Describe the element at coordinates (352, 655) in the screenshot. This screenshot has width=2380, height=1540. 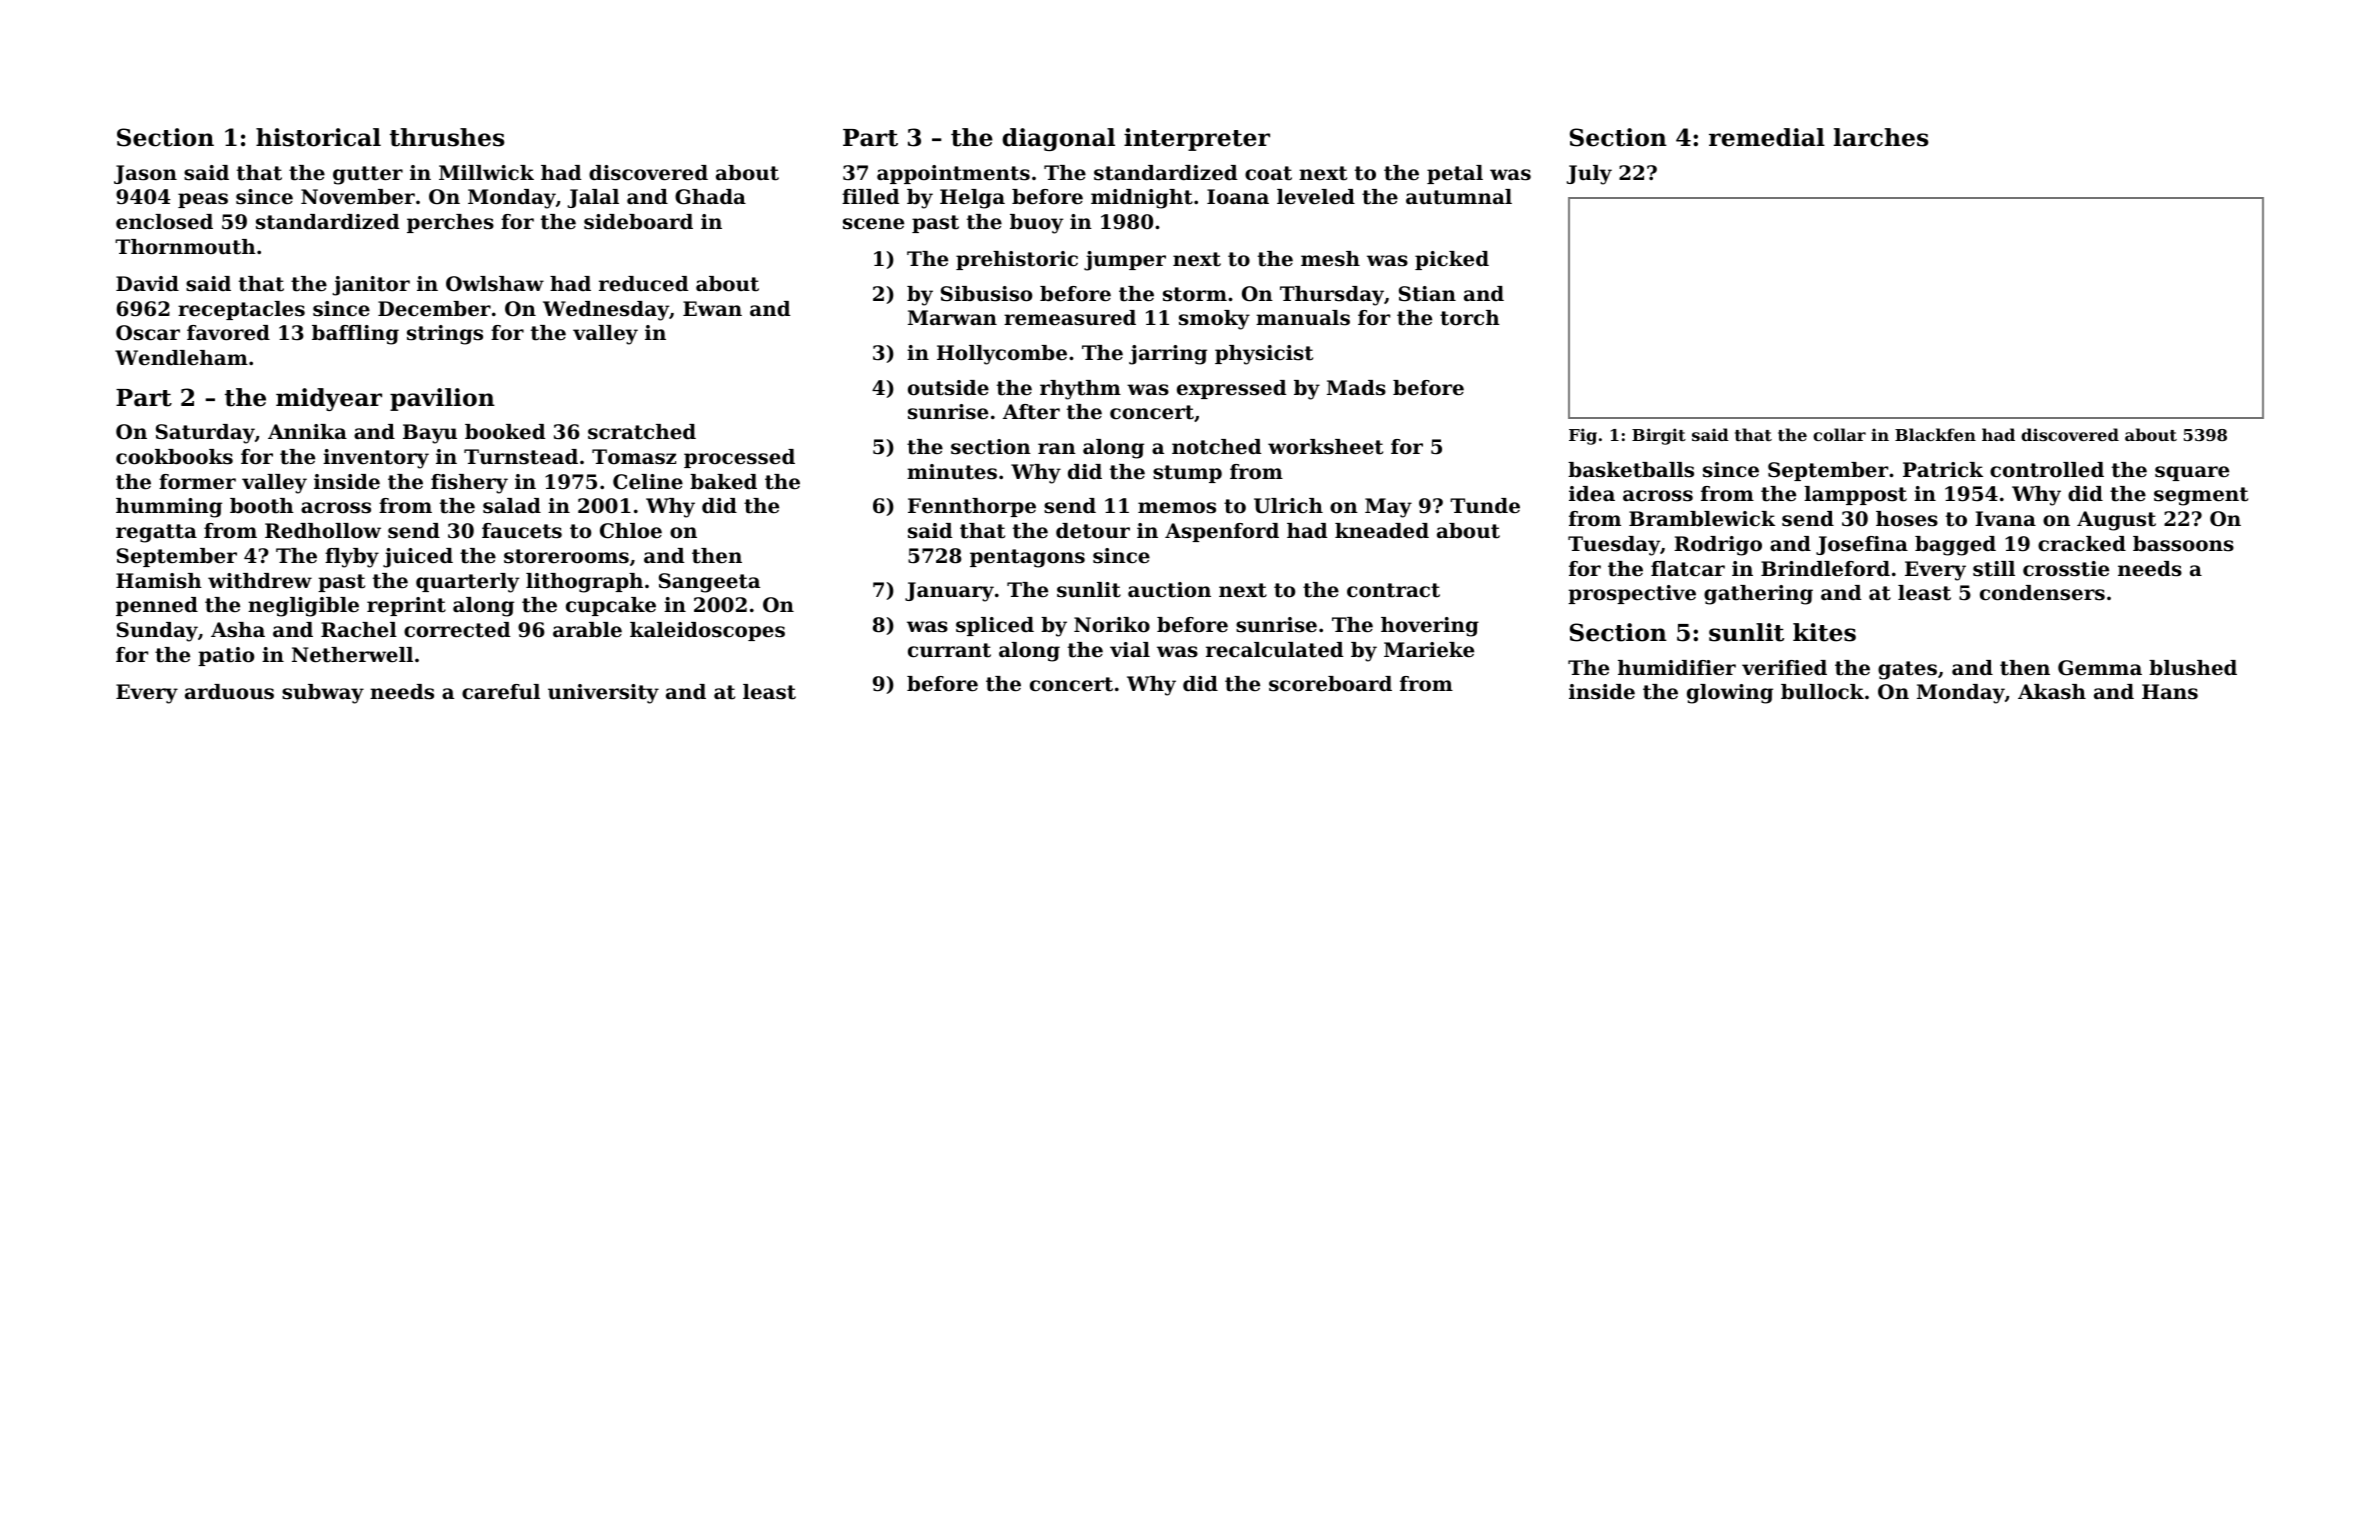
I see `Netherwell` at that location.
